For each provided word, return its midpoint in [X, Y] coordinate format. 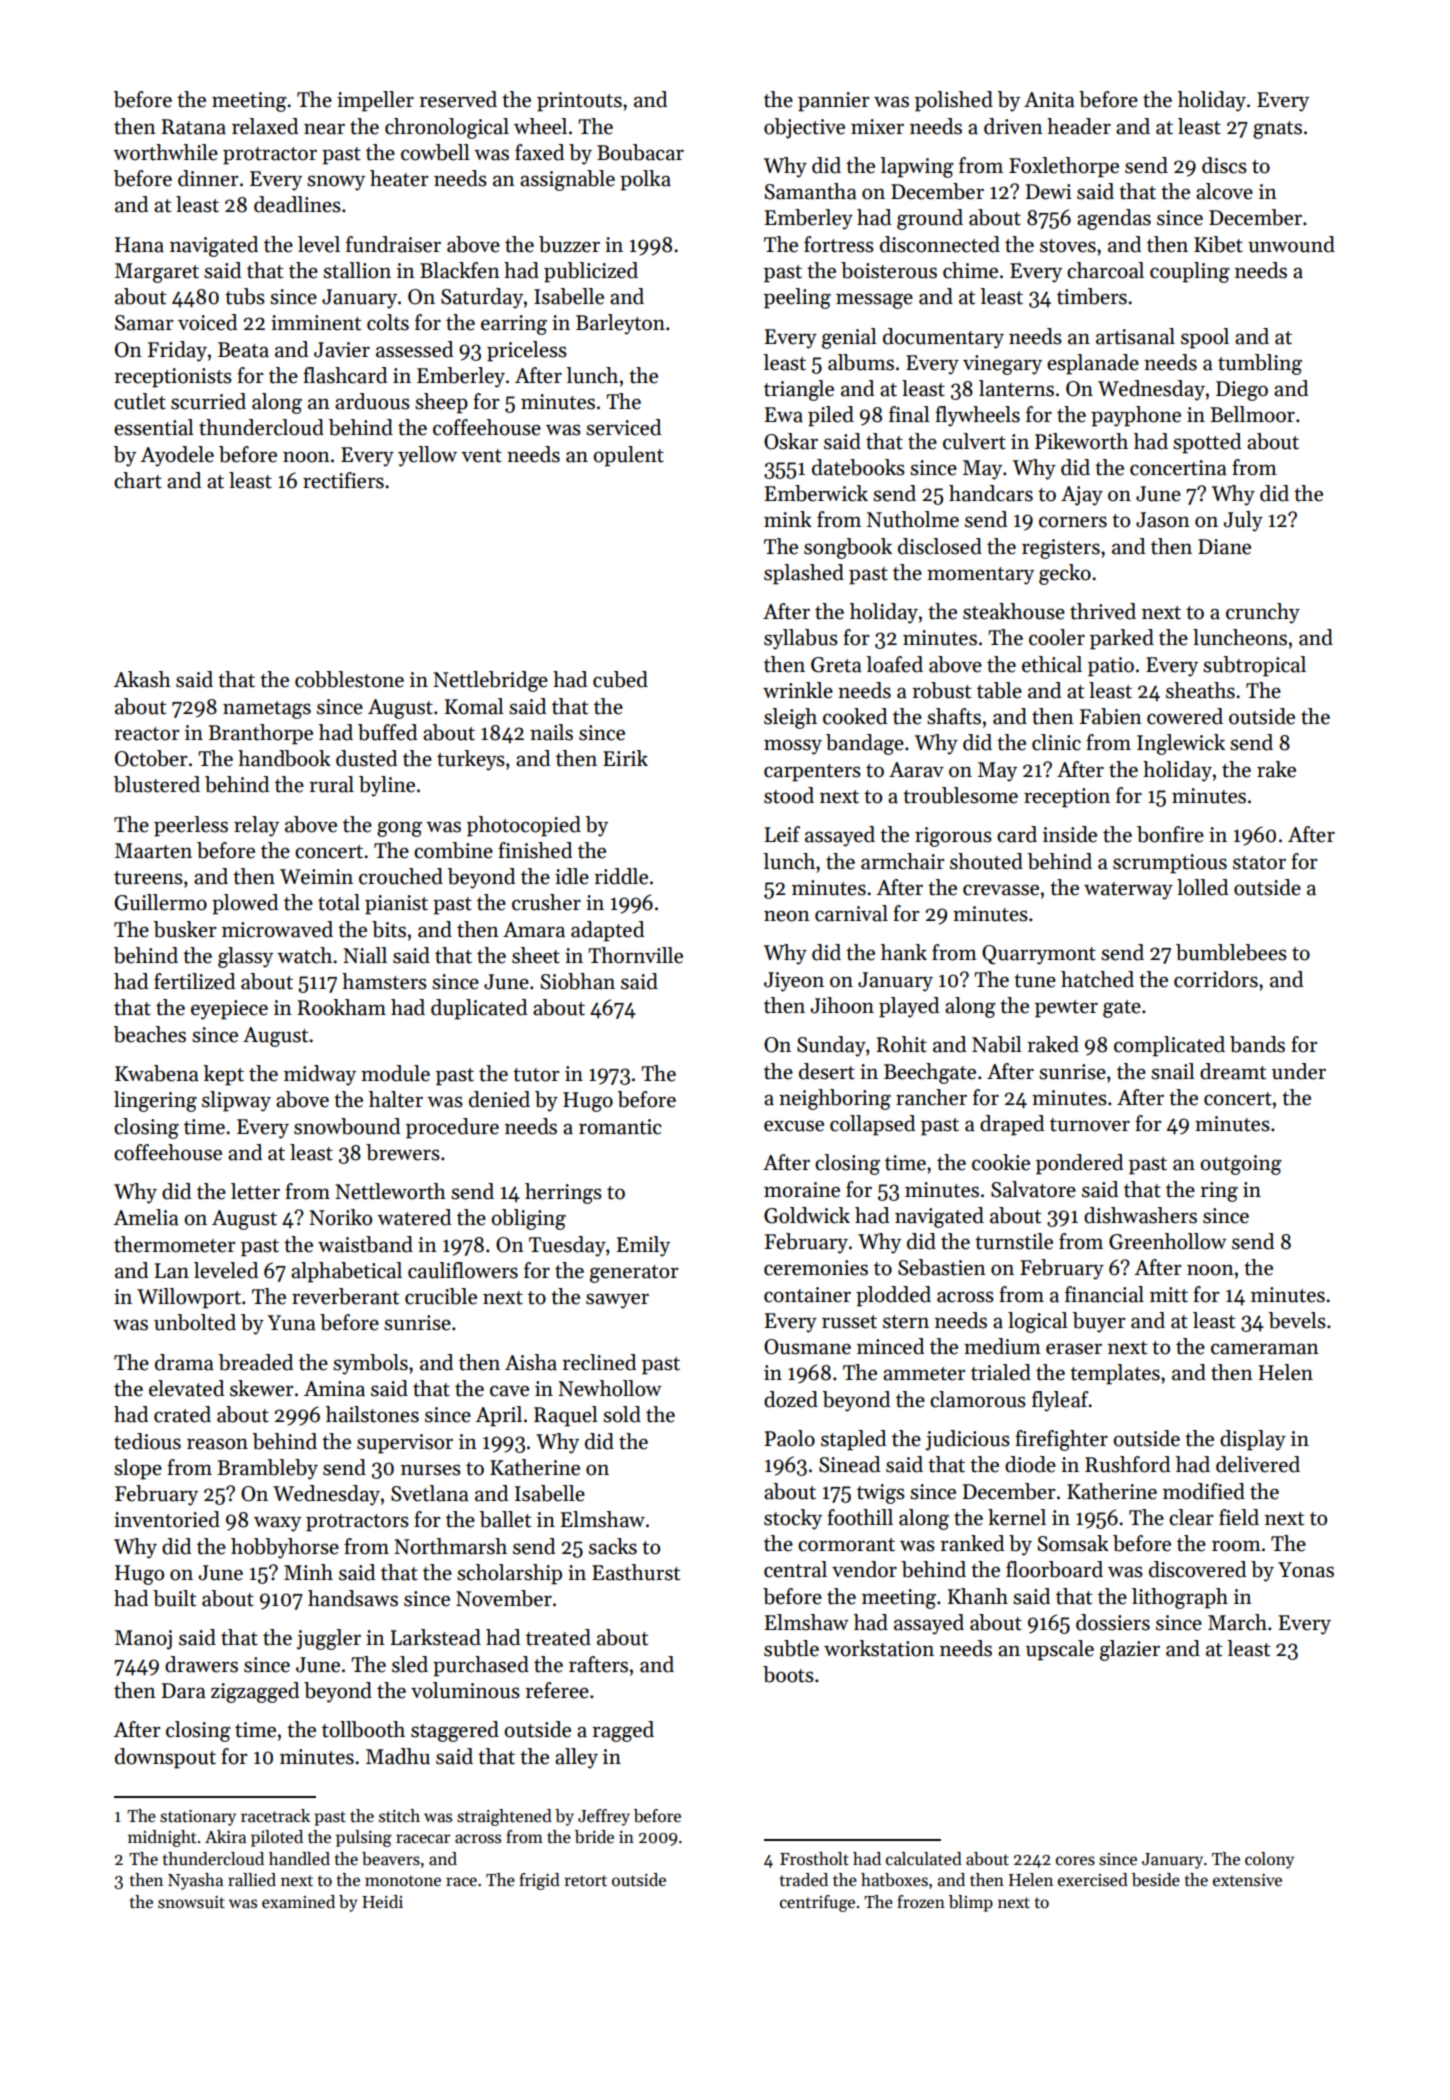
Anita [1049, 100]
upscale [1060, 1650]
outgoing [1241, 1165]
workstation [879, 1648]
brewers [403, 1152]
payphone [1136, 416]
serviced [623, 427]
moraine [802, 1190]
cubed [620, 679]
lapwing [917, 167]
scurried [208, 401]
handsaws [353, 1598]
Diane [1224, 547]
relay [256, 826]
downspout [165, 1758]
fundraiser [393, 244]
